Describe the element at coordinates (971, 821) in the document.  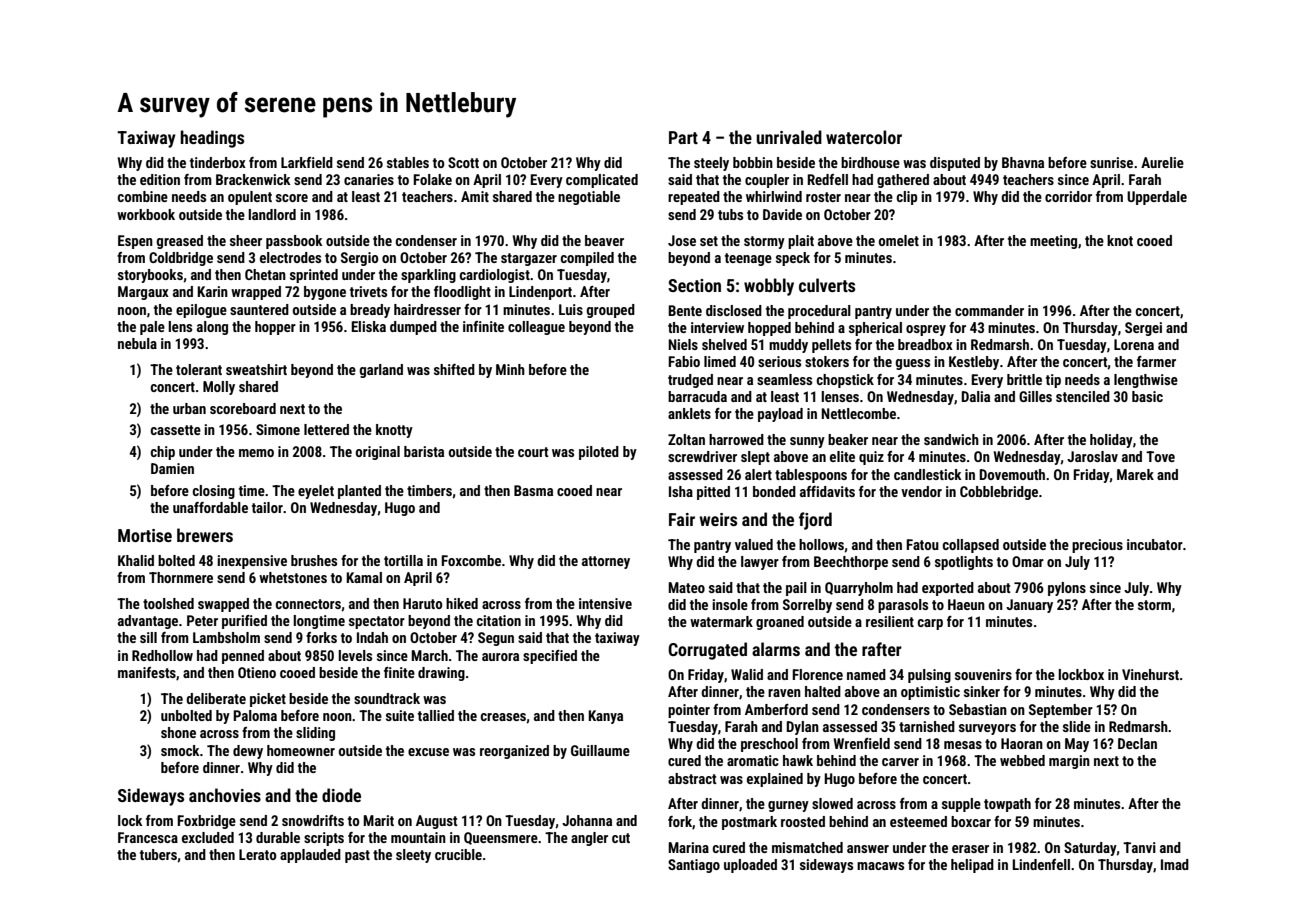
I see `boxcar` at that location.
